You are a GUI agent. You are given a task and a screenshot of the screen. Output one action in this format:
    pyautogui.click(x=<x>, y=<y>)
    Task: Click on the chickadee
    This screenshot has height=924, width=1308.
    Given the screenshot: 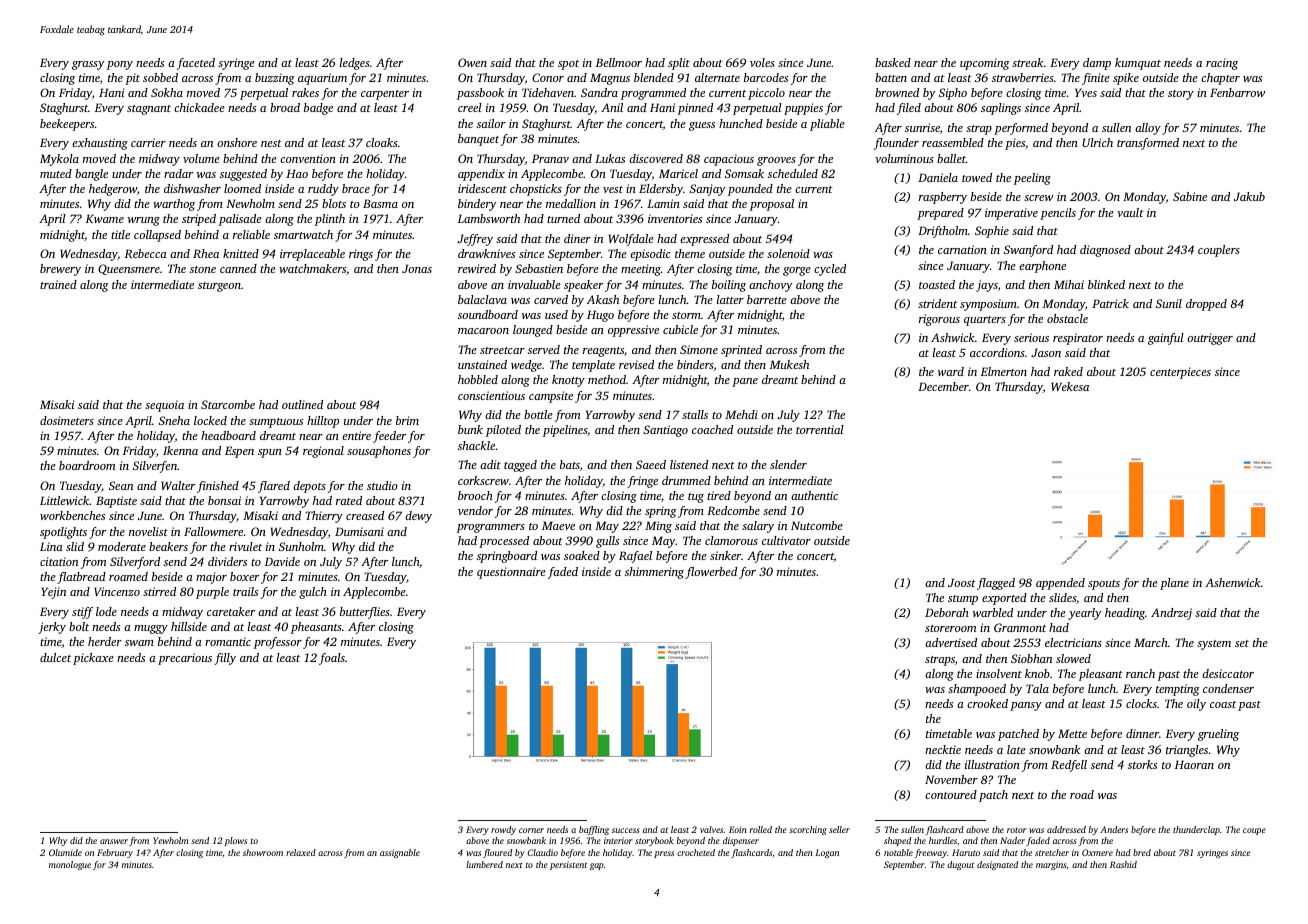 What is the action you would take?
    pyautogui.click(x=199, y=107)
